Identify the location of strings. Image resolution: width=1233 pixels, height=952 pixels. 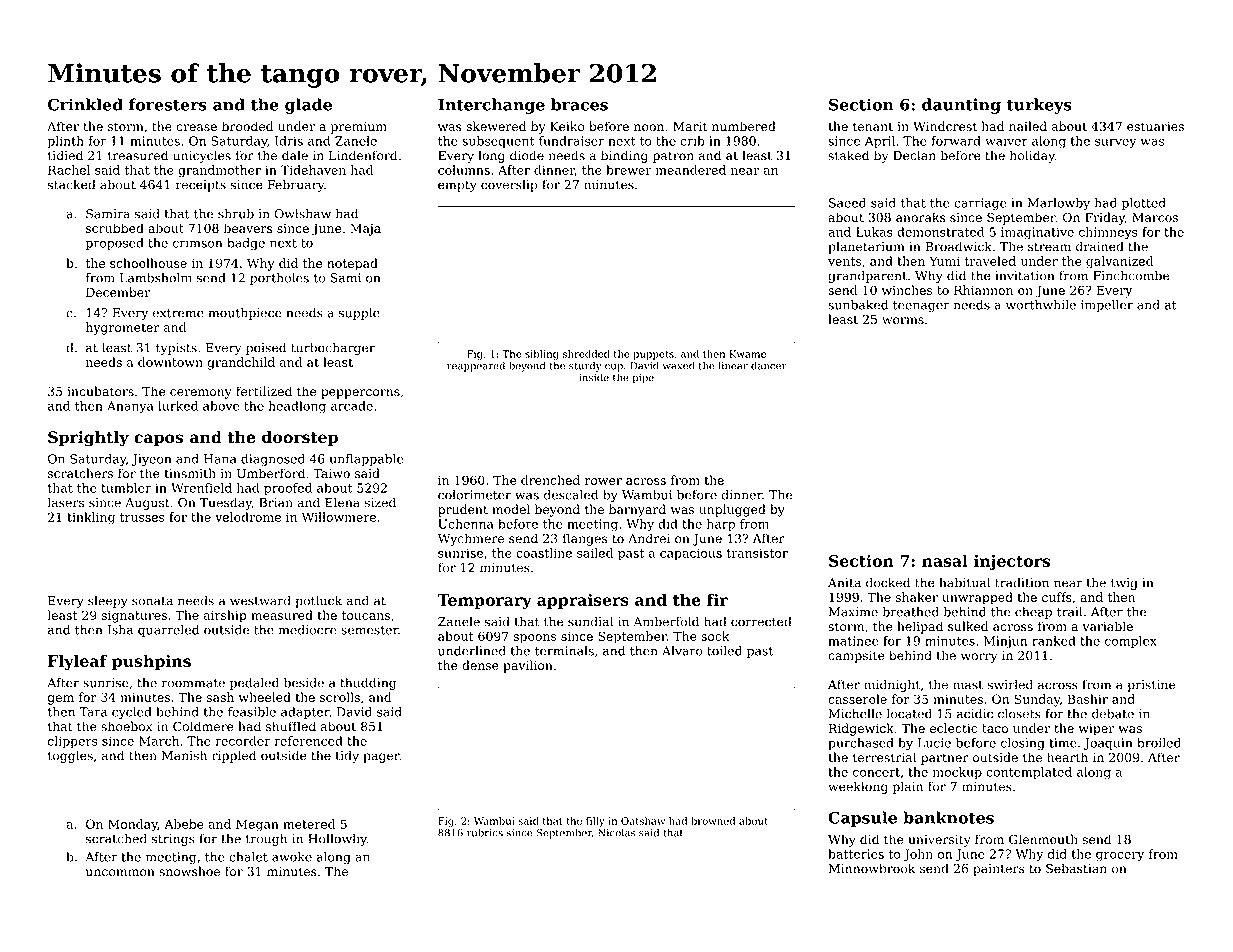
(173, 840).
